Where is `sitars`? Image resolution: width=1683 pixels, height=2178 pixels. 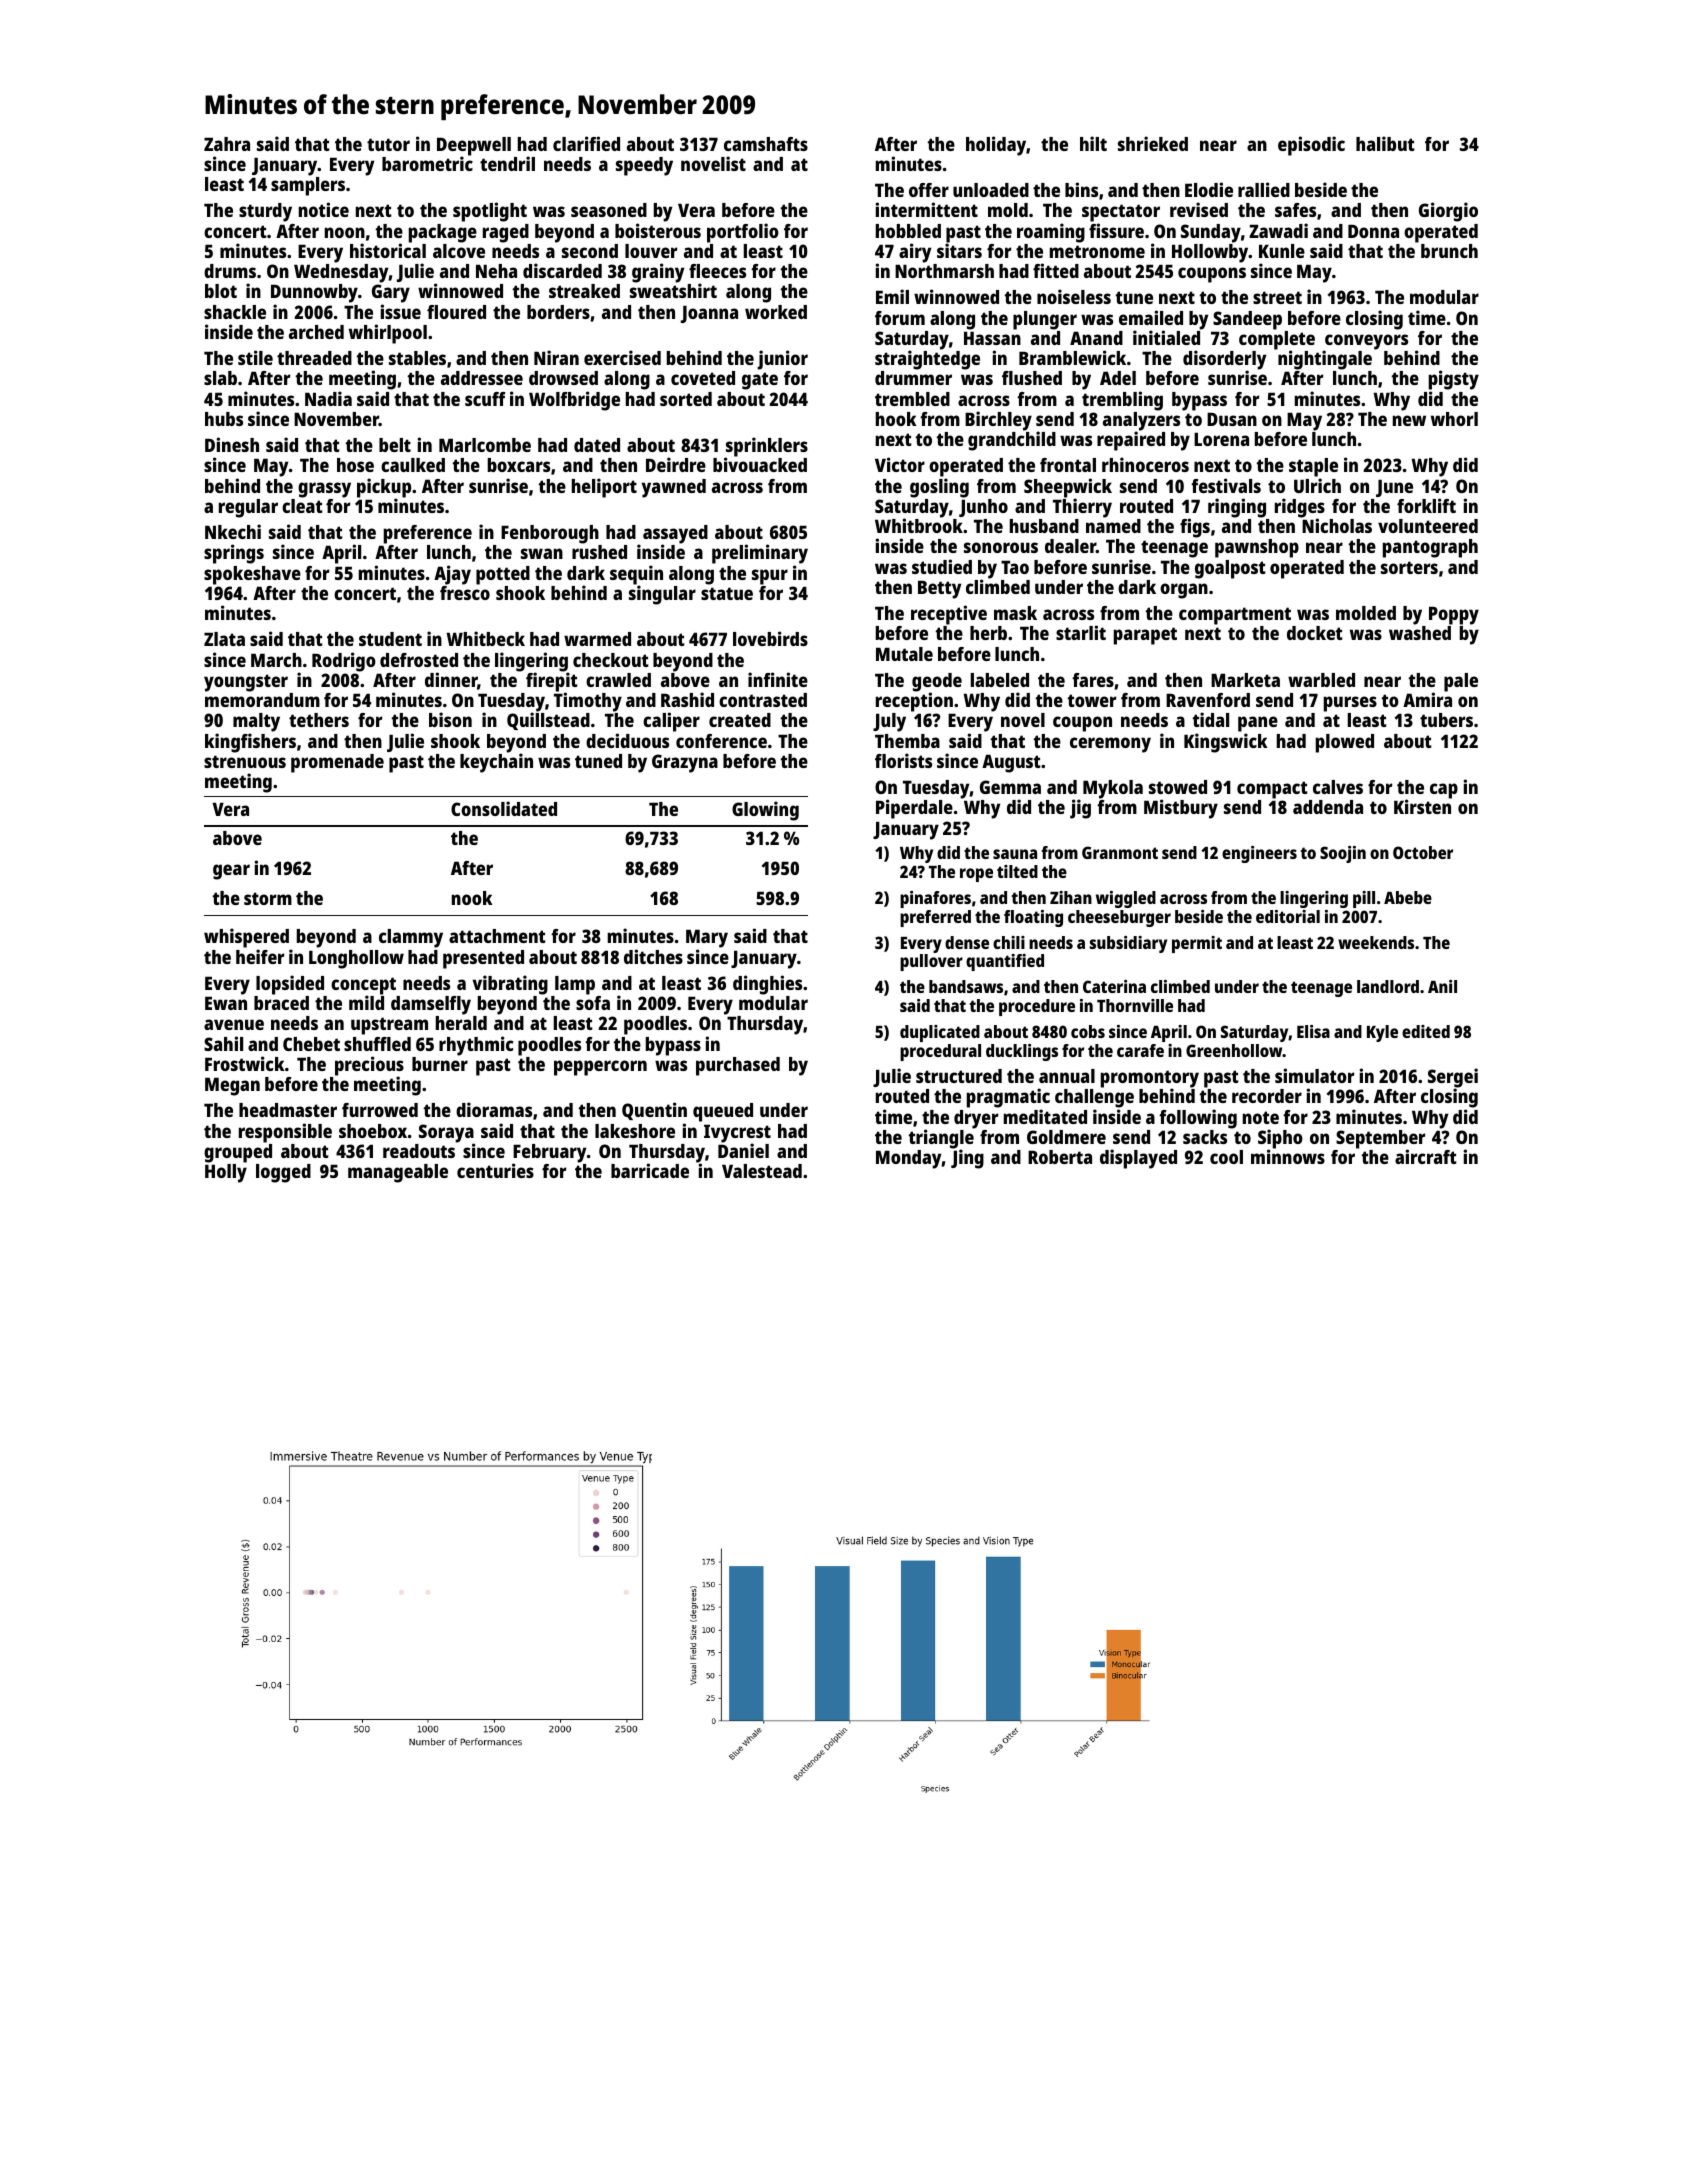
sitars is located at coordinates (959, 250).
